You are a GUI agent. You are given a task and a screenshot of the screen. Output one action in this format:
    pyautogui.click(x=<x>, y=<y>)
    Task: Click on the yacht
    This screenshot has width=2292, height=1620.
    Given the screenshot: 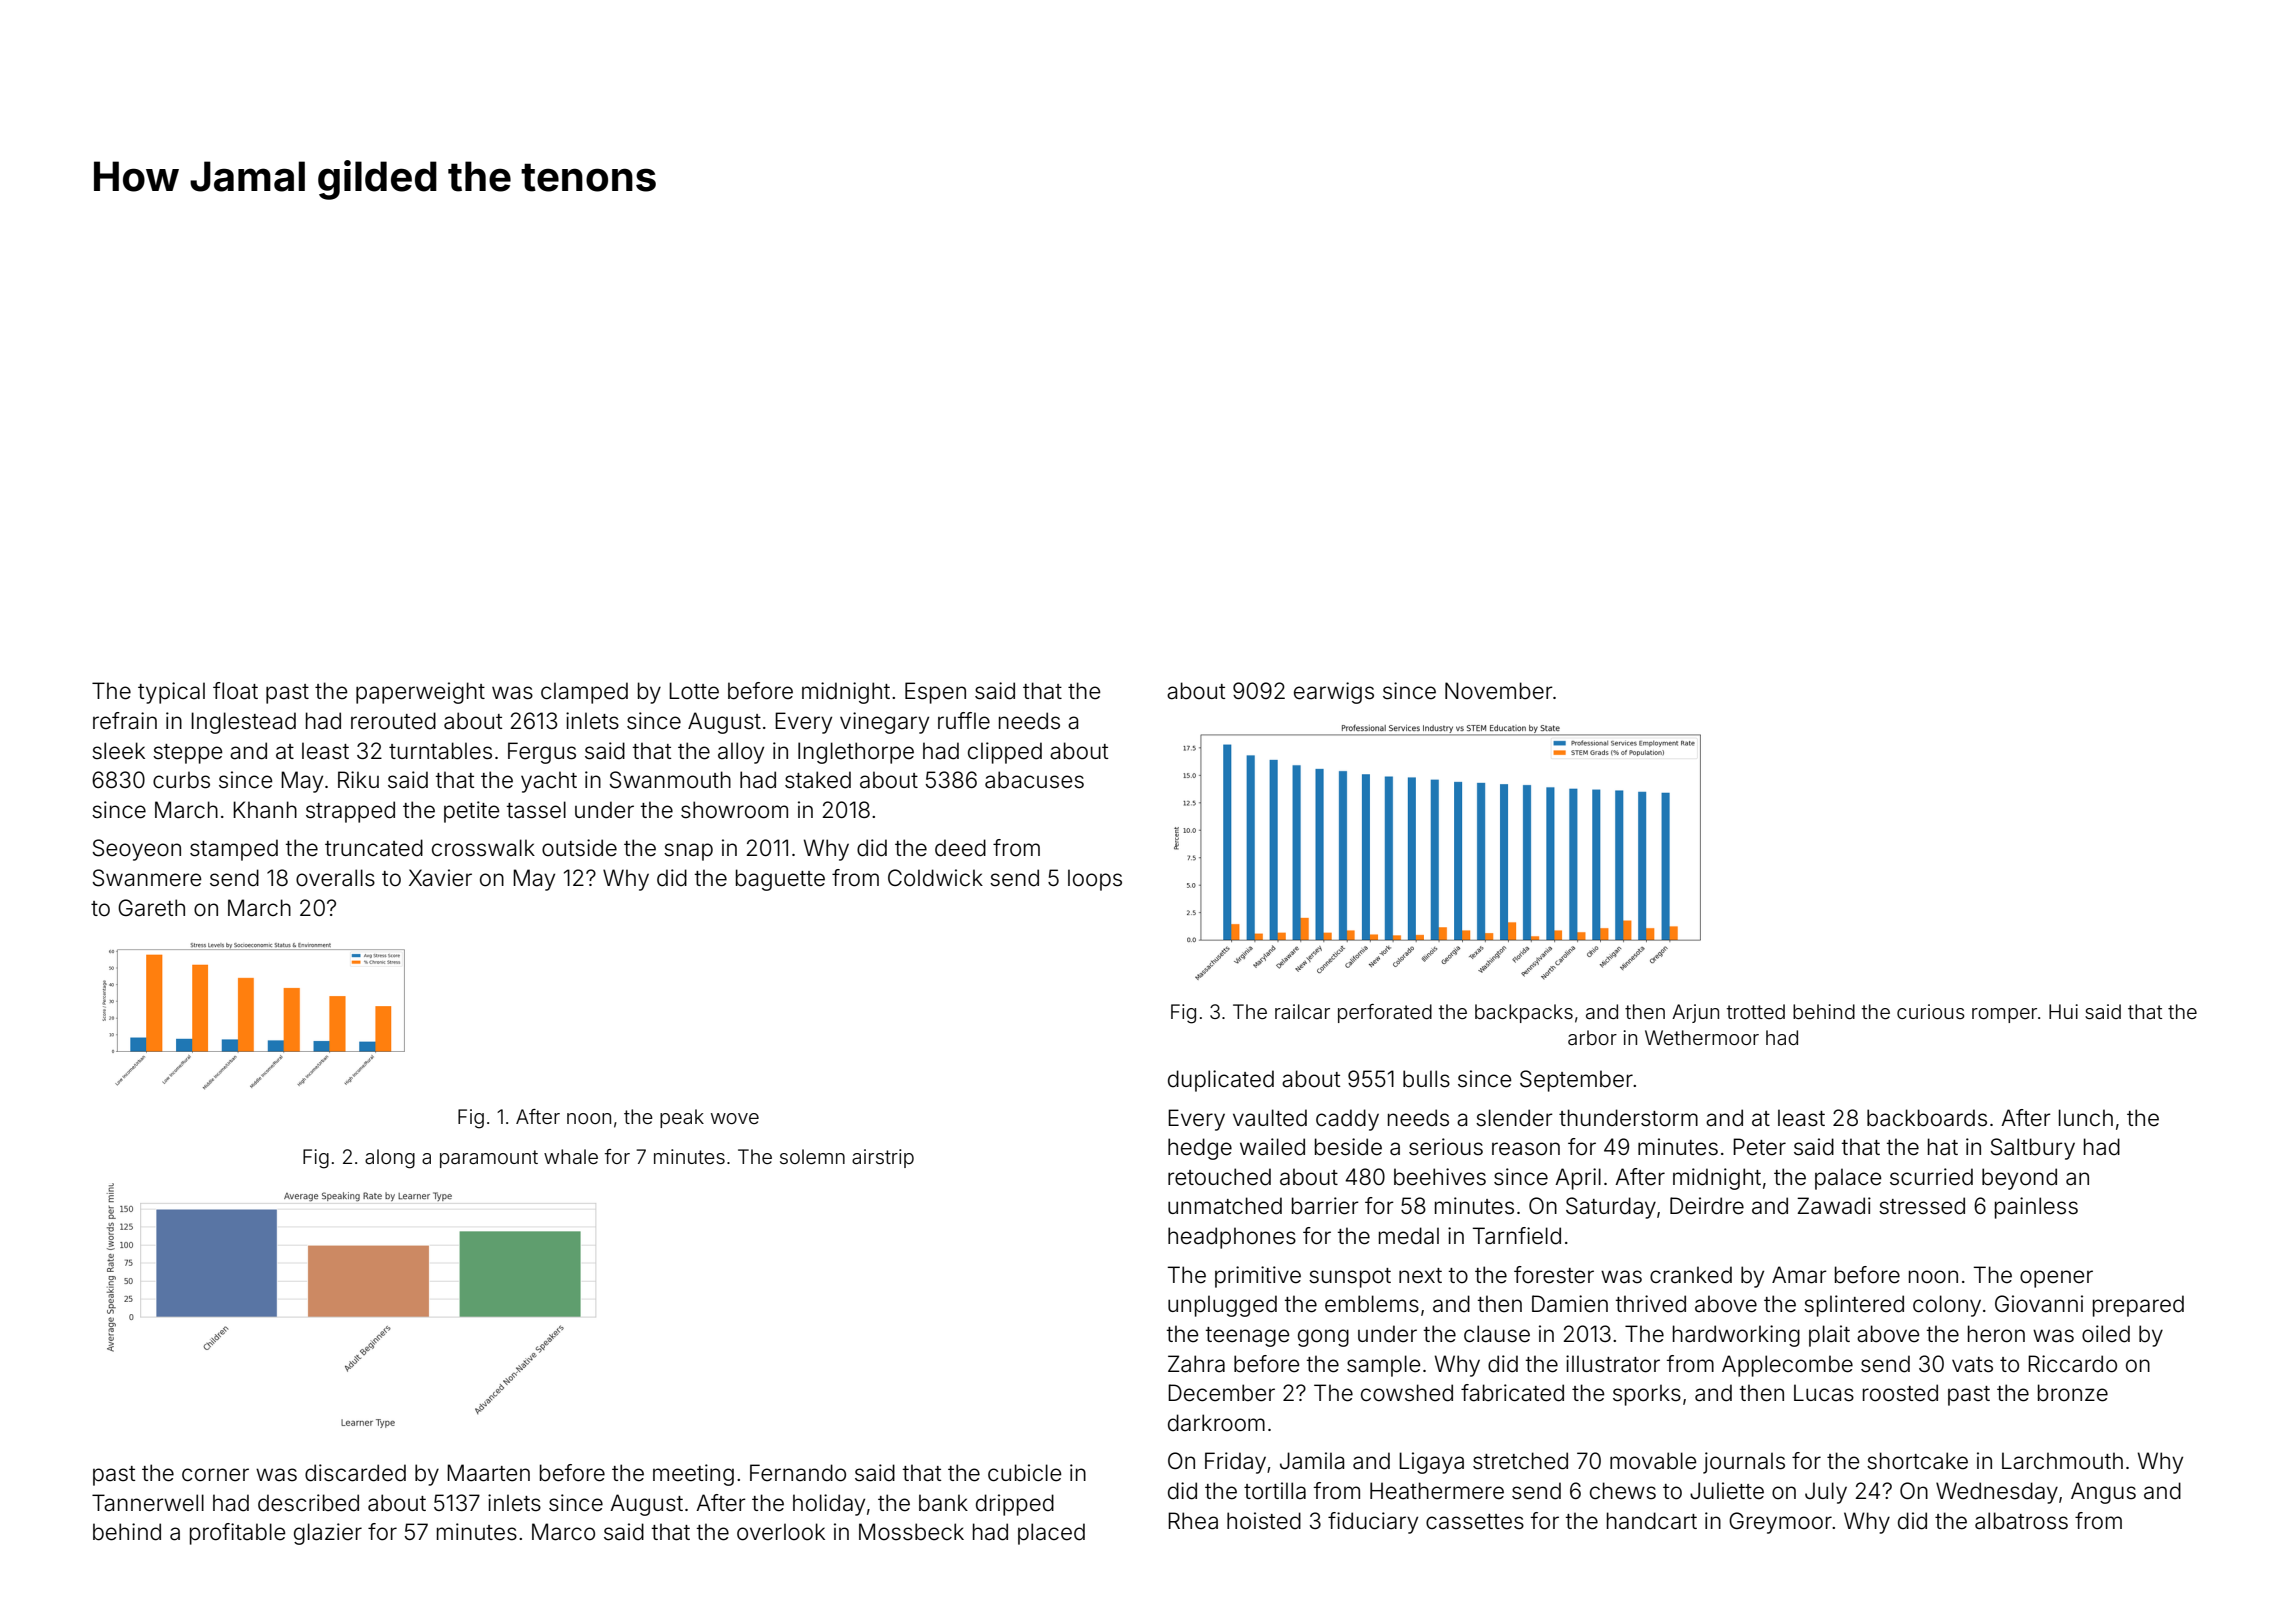 What is the action you would take?
    pyautogui.click(x=549, y=782)
